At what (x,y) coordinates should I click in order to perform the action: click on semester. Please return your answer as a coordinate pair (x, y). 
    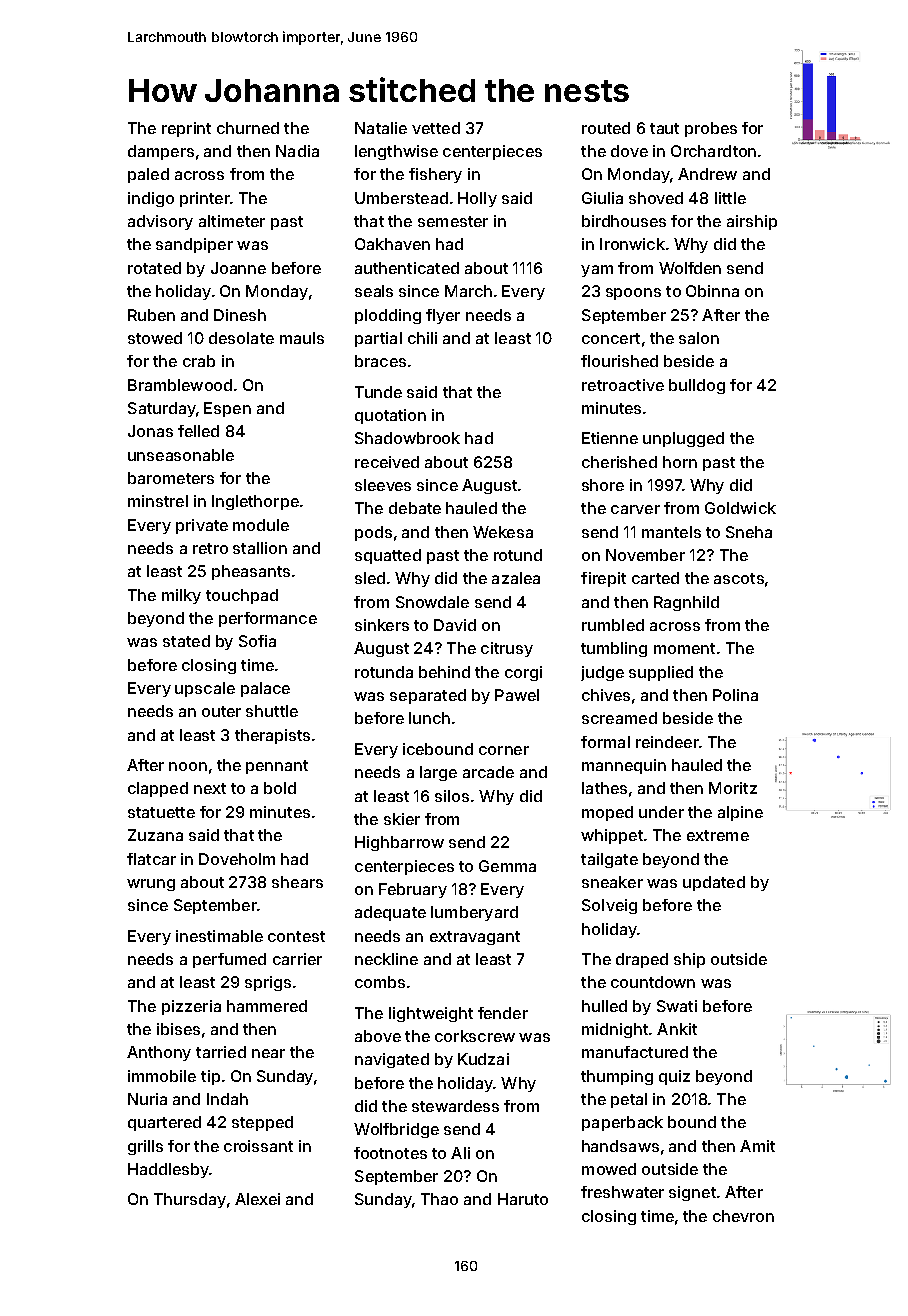
    Looking at the image, I should click on (453, 221).
